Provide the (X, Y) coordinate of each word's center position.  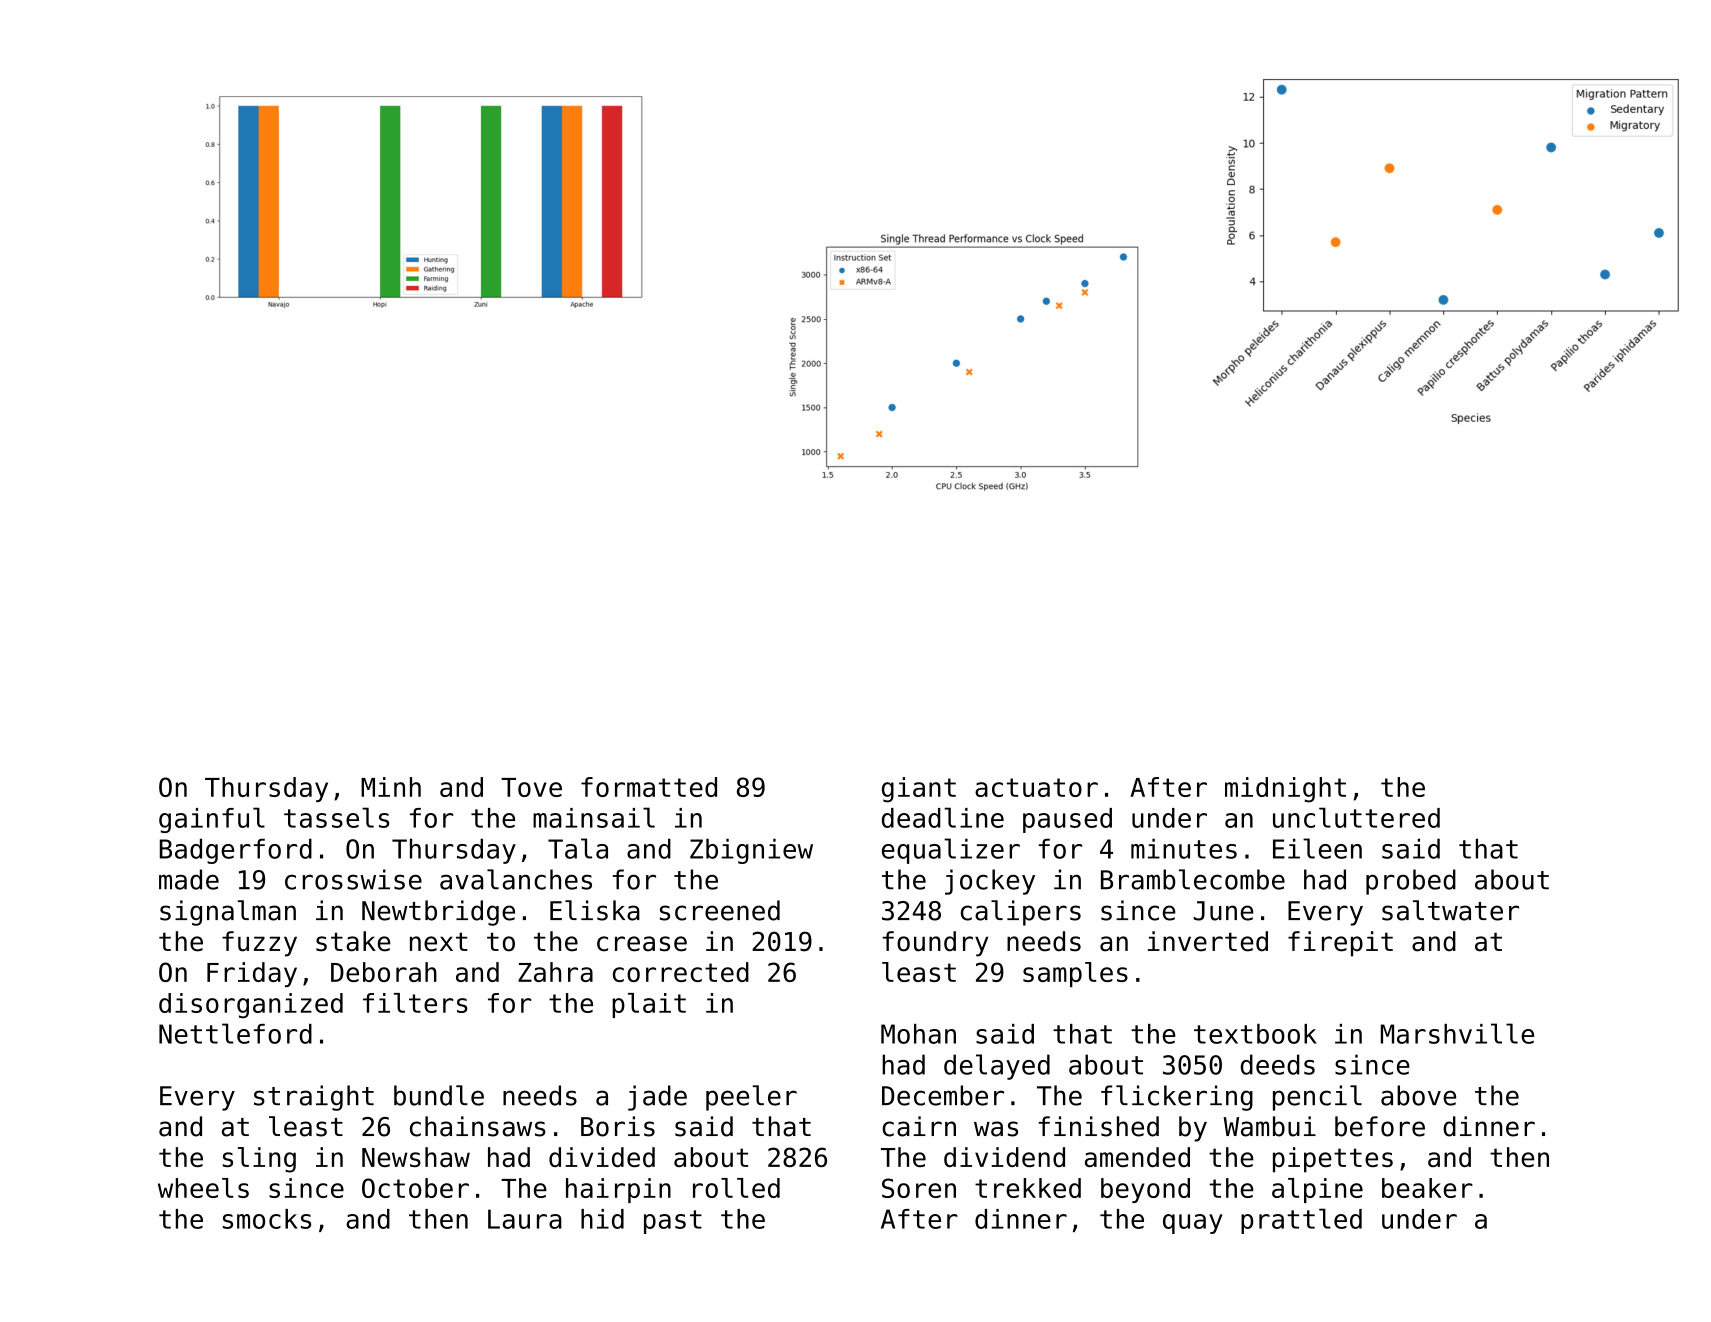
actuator (1036, 787)
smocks (267, 1219)
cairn (919, 1126)
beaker (1427, 1188)
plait (649, 1005)
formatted (649, 787)
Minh (391, 787)
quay (1193, 1224)
